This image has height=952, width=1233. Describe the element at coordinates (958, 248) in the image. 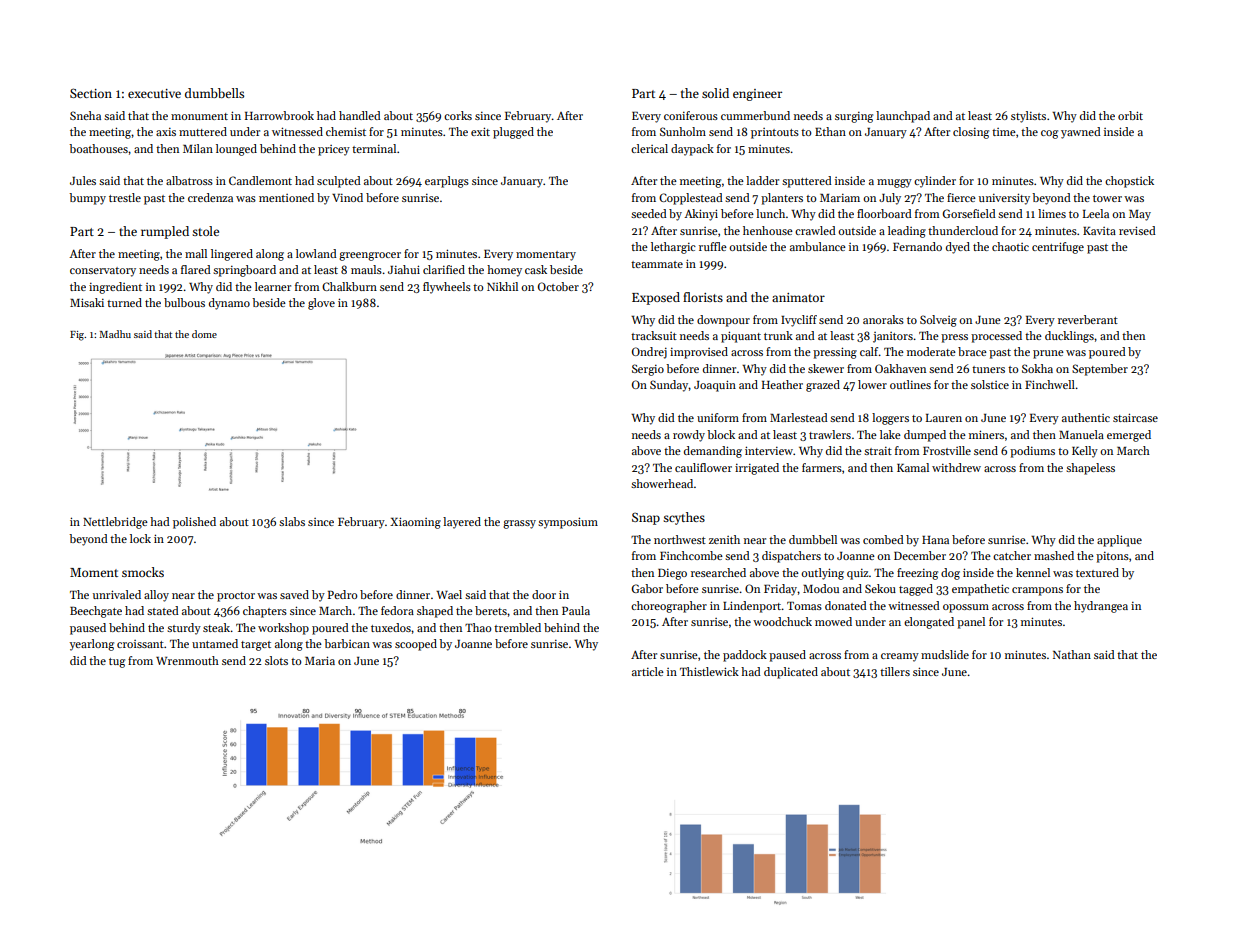

I see `dyed` at that location.
